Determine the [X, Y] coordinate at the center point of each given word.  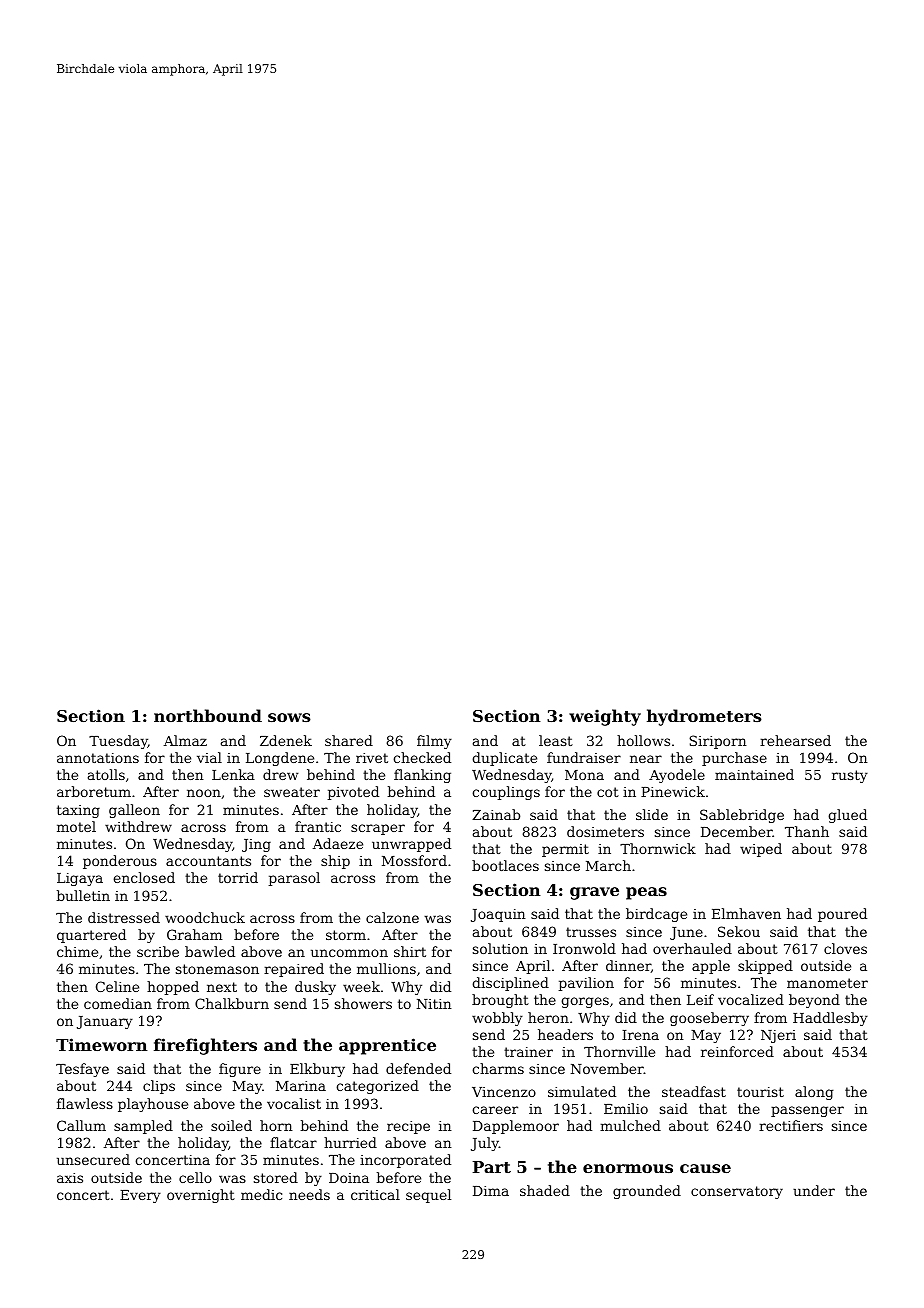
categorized [377, 1087]
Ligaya [80, 879]
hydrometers [704, 717]
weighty [605, 717]
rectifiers [791, 1125]
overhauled [692, 948]
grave [594, 893]
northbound [208, 715]
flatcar [293, 1142]
